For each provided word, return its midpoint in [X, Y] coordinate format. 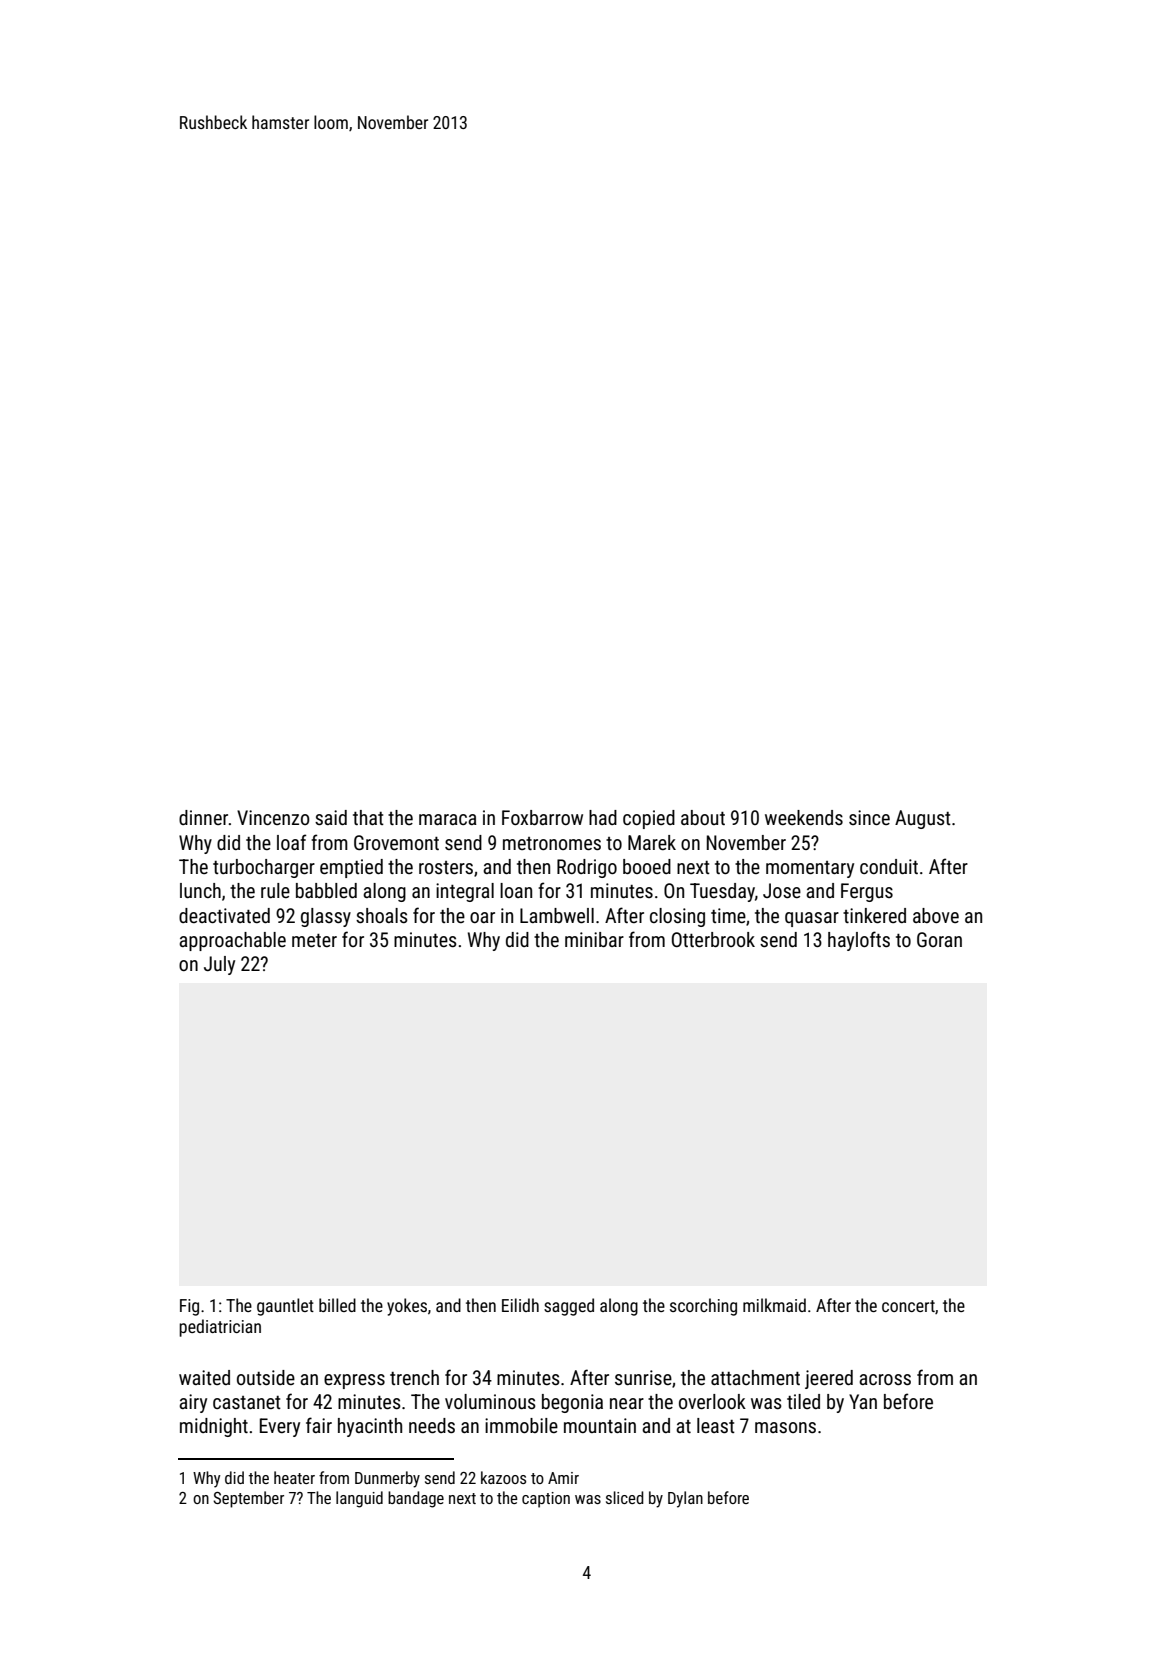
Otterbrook [713, 939]
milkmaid [774, 1305]
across [885, 1379]
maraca [448, 819]
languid [359, 1499]
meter [314, 940]
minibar [594, 939]
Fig [189, 1307]
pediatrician [220, 1328]
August [923, 819]
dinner [203, 817]
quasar [812, 919]
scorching [703, 1307]
